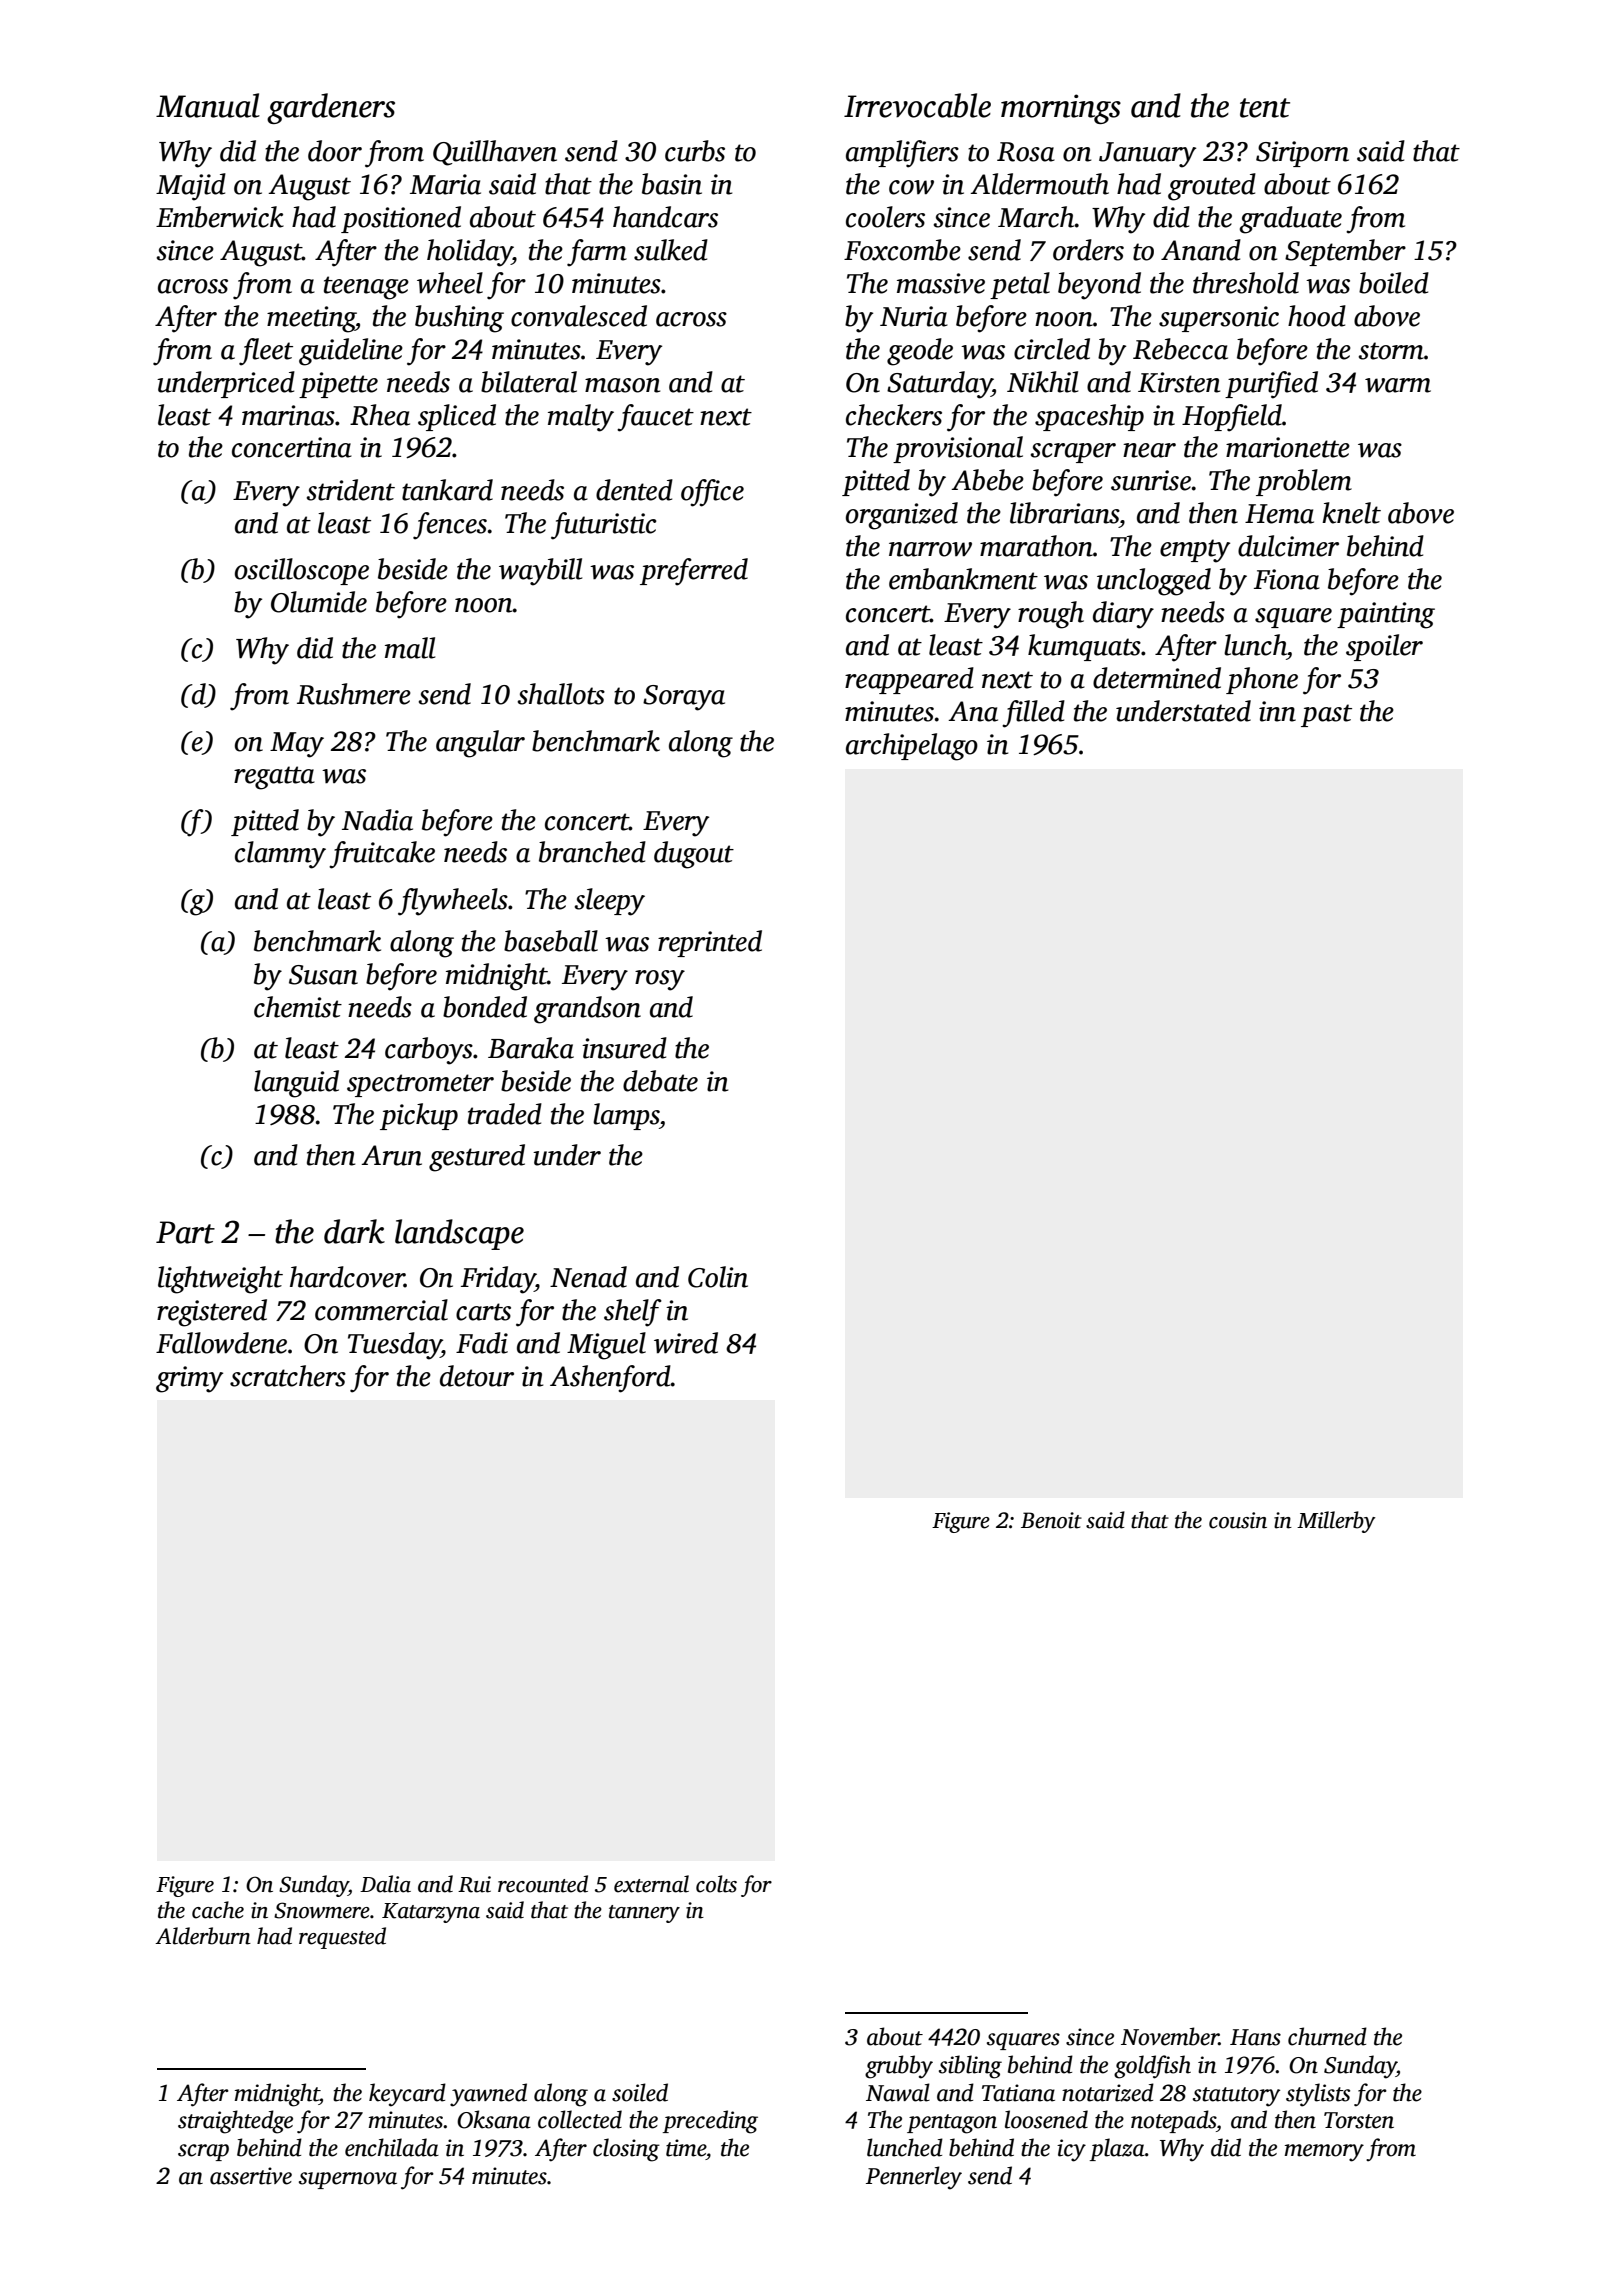 Image resolution: width=1620 pixels, height=2292 pixels. What do you see at coordinates (912, 747) in the document?
I see `archipelago` at bounding box center [912, 747].
